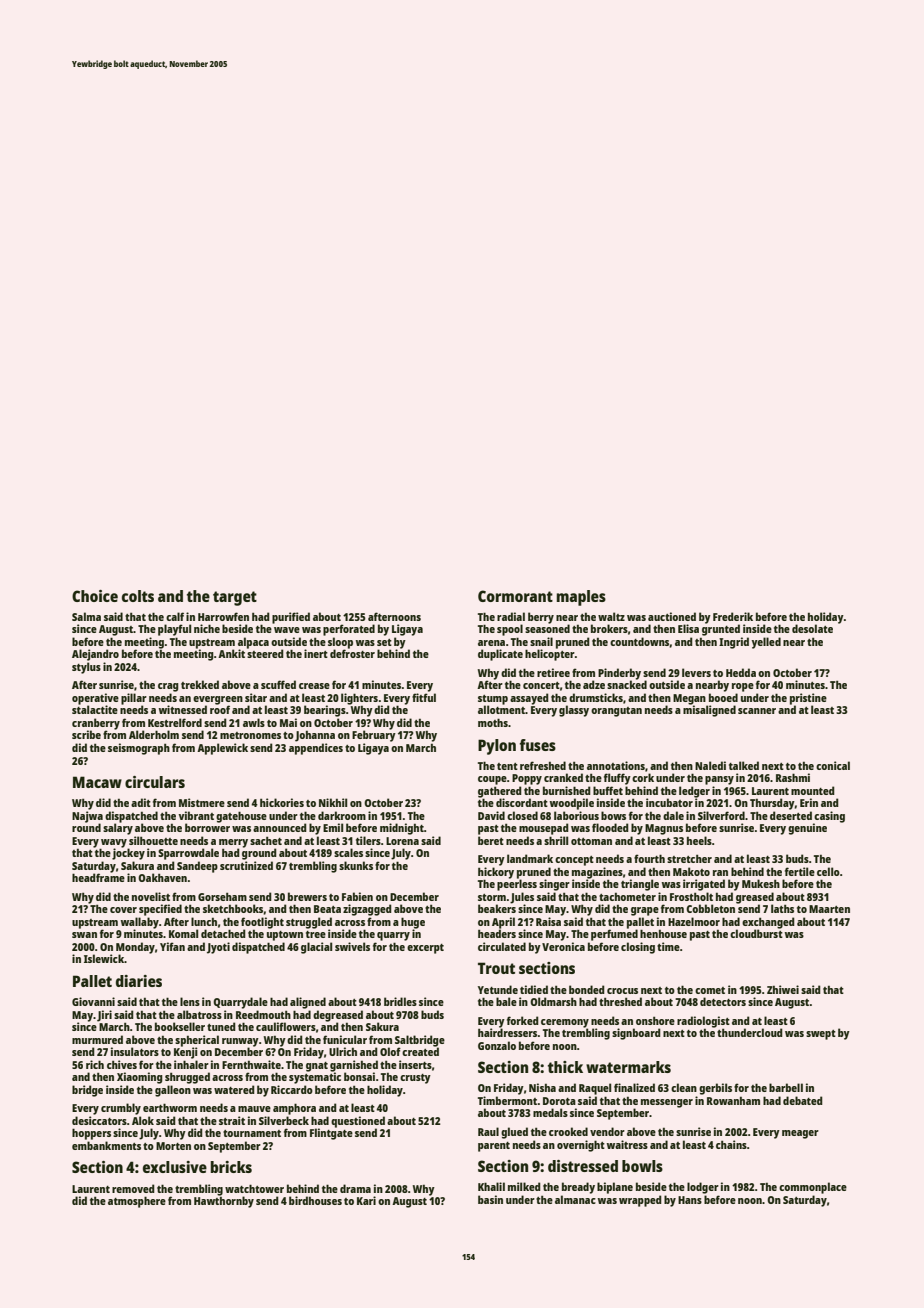 This screenshot has height=1308, width=924. I want to click on Zhiwei, so click(783, 989).
